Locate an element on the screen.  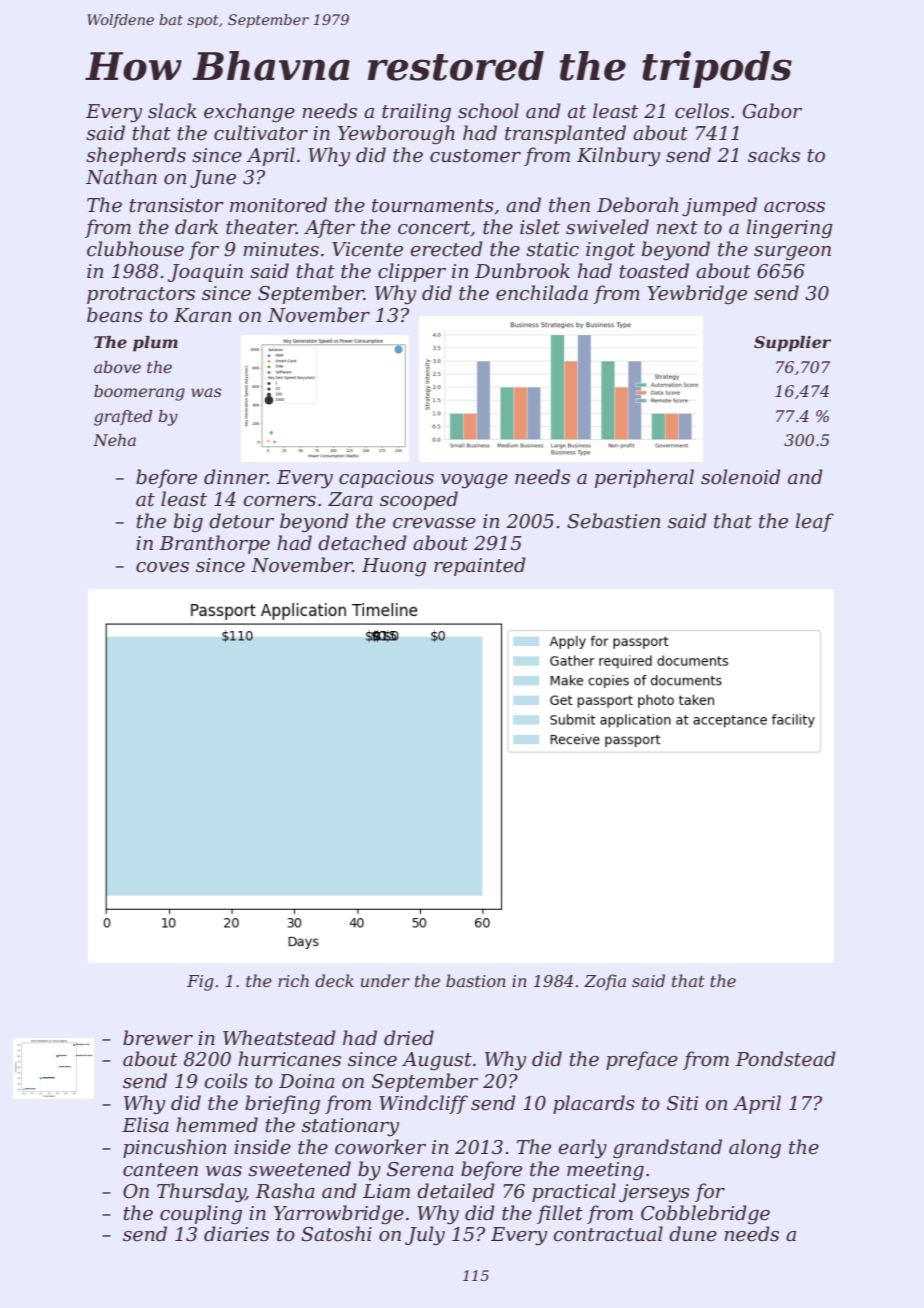
leaf is located at coordinates (815, 522).
